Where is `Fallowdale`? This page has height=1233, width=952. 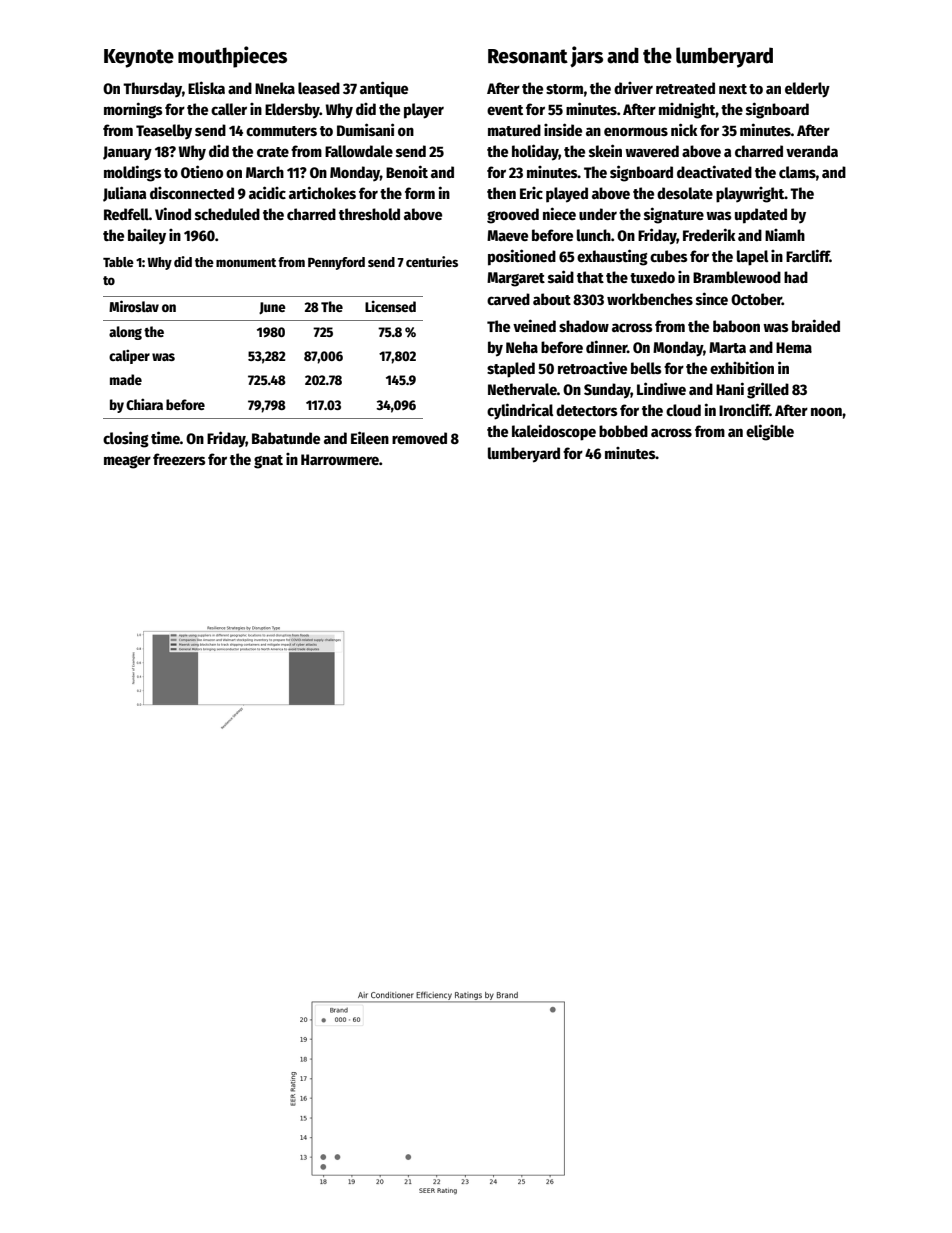
Fallowdale is located at coordinates (359, 151).
